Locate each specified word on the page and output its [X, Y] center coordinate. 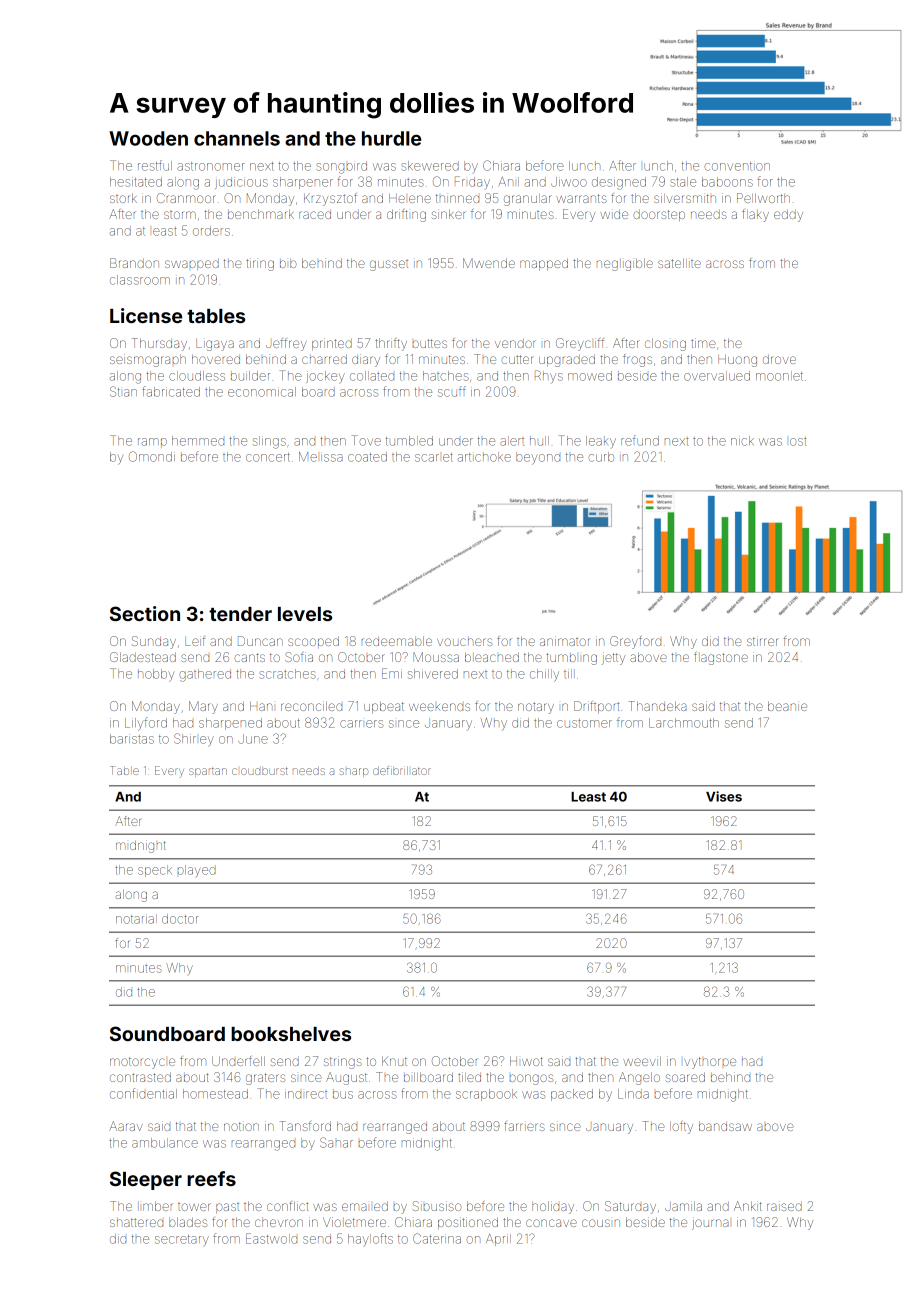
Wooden [148, 138]
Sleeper [146, 1180]
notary [536, 708]
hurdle [391, 138]
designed [619, 183]
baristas [132, 739]
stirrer [763, 641]
